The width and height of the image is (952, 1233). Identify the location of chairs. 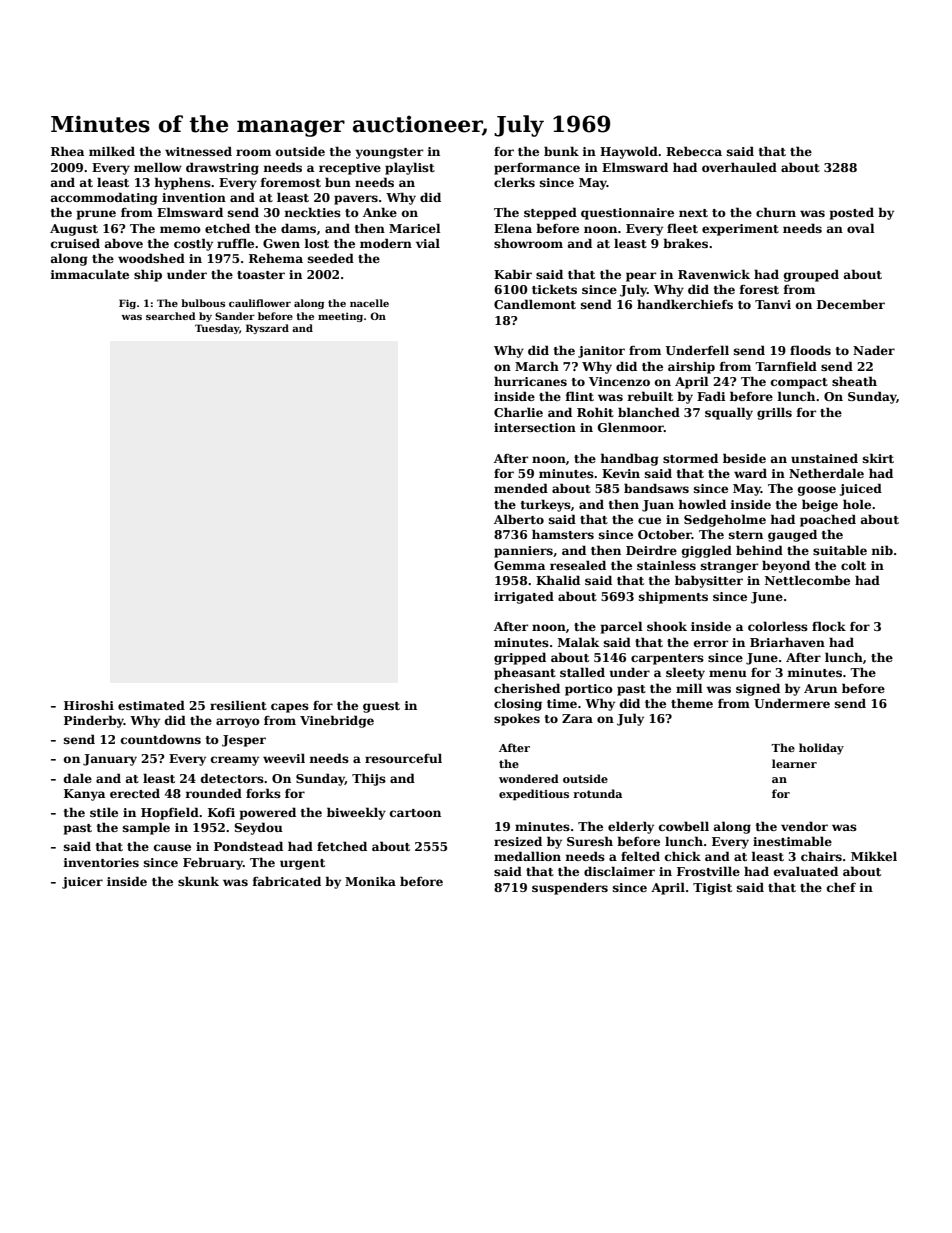
(821, 856).
